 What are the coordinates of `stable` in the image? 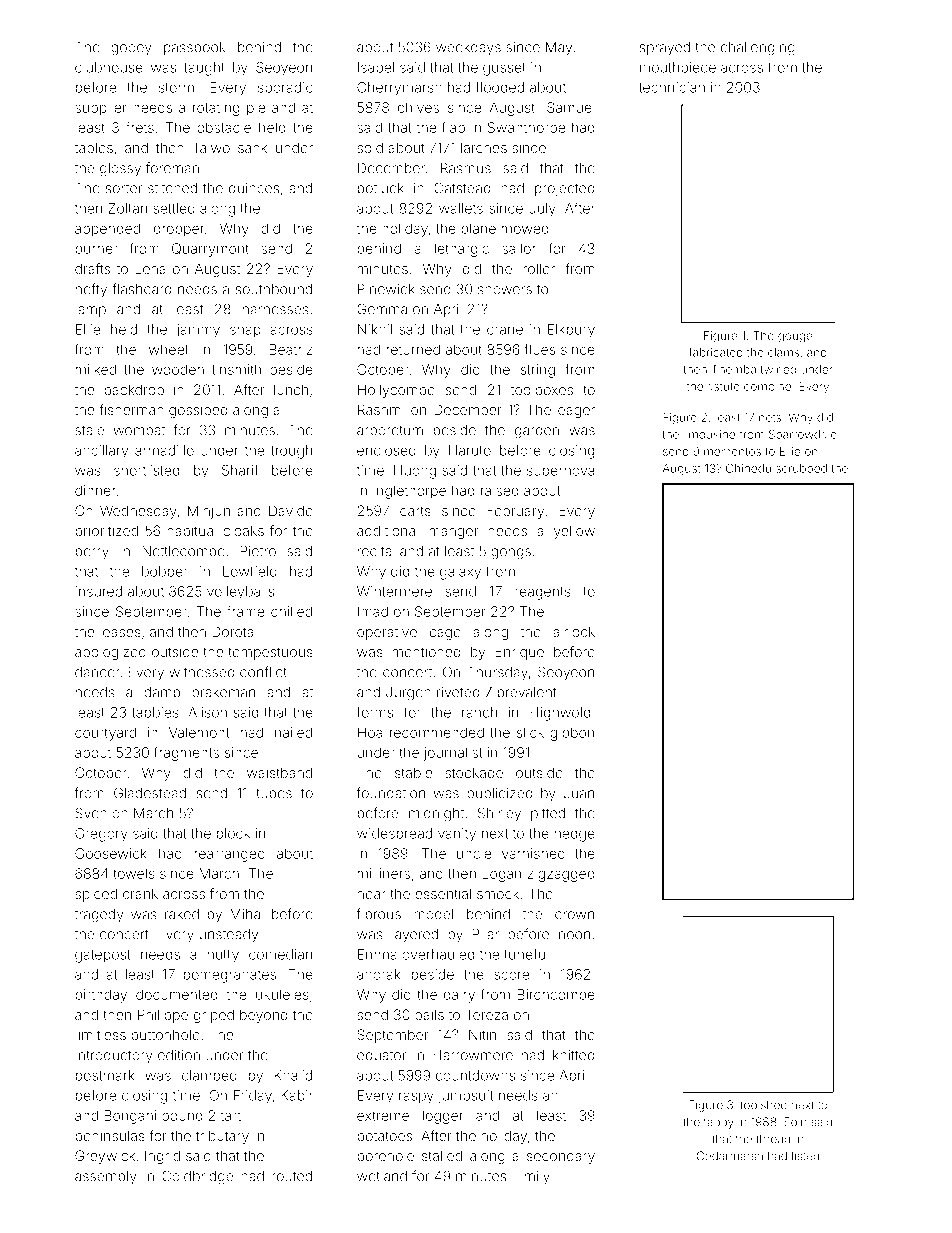 It's located at (413, 772).
